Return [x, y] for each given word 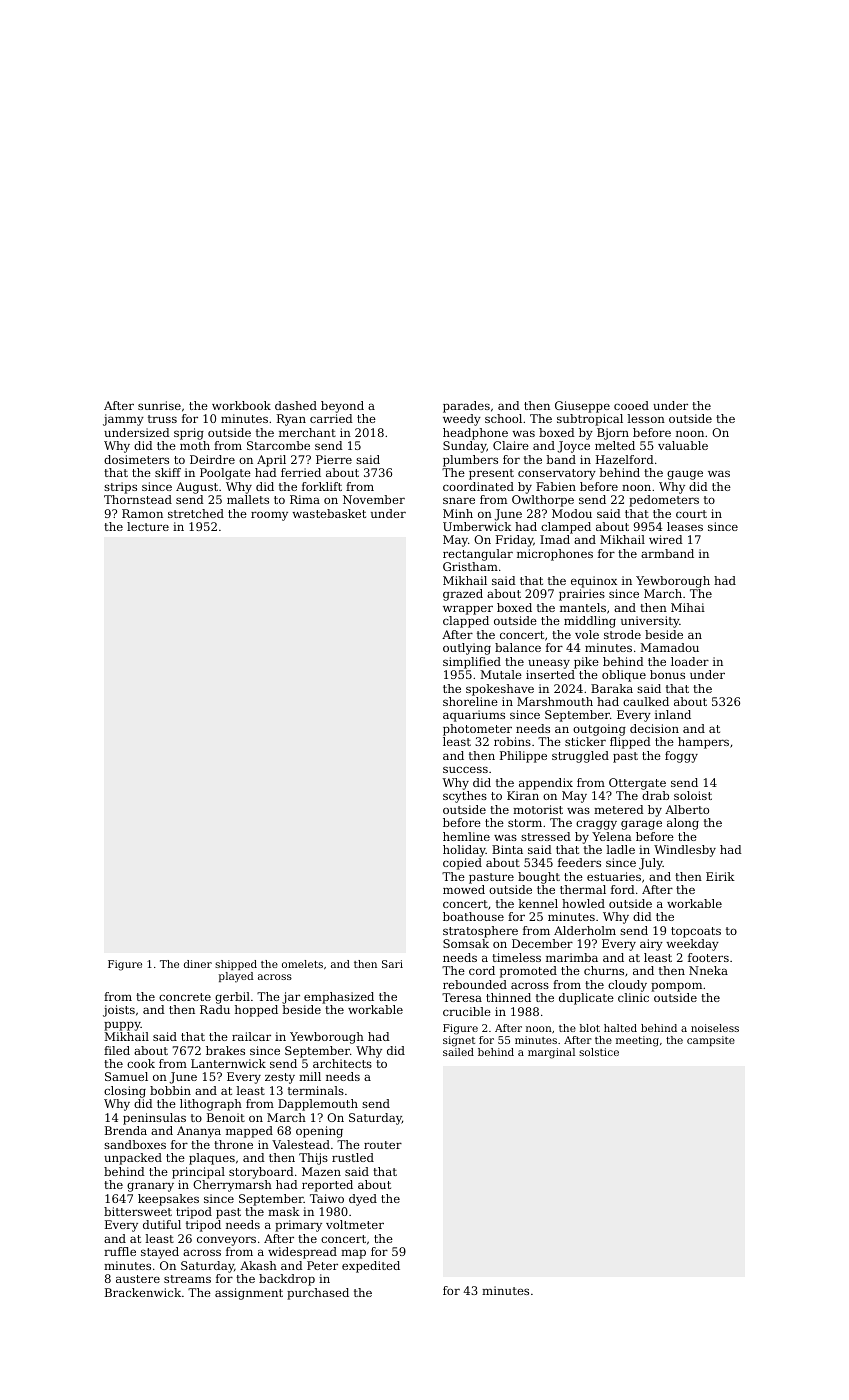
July [651, 864]
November [374, 499]
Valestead [301, 1144]
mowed [464, 889]
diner [198, 964]
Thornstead [138, 499]
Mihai [688, 607]
